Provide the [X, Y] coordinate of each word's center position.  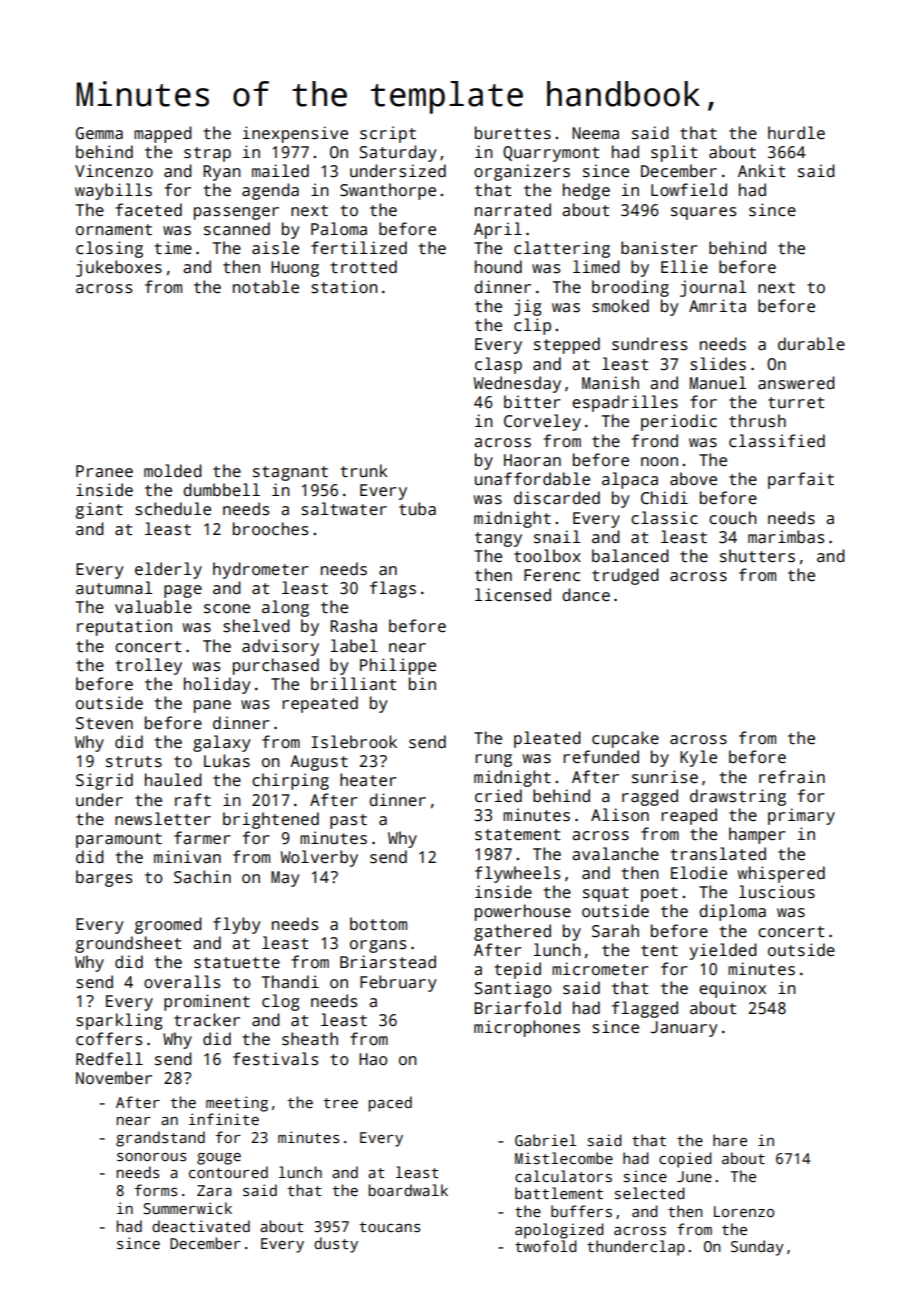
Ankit [761, 170]
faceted [149, 210]
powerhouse [523, 912]
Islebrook [354, 742]
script [388, 134]
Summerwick [187, 1208]
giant [99, 510]
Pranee [104, 471]
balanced [630, 556]
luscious [777, 892]
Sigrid [104, 781]
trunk [364, 470]
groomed [168, 925]
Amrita [717, 306]
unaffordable [532, 479]
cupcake [625, 739]
